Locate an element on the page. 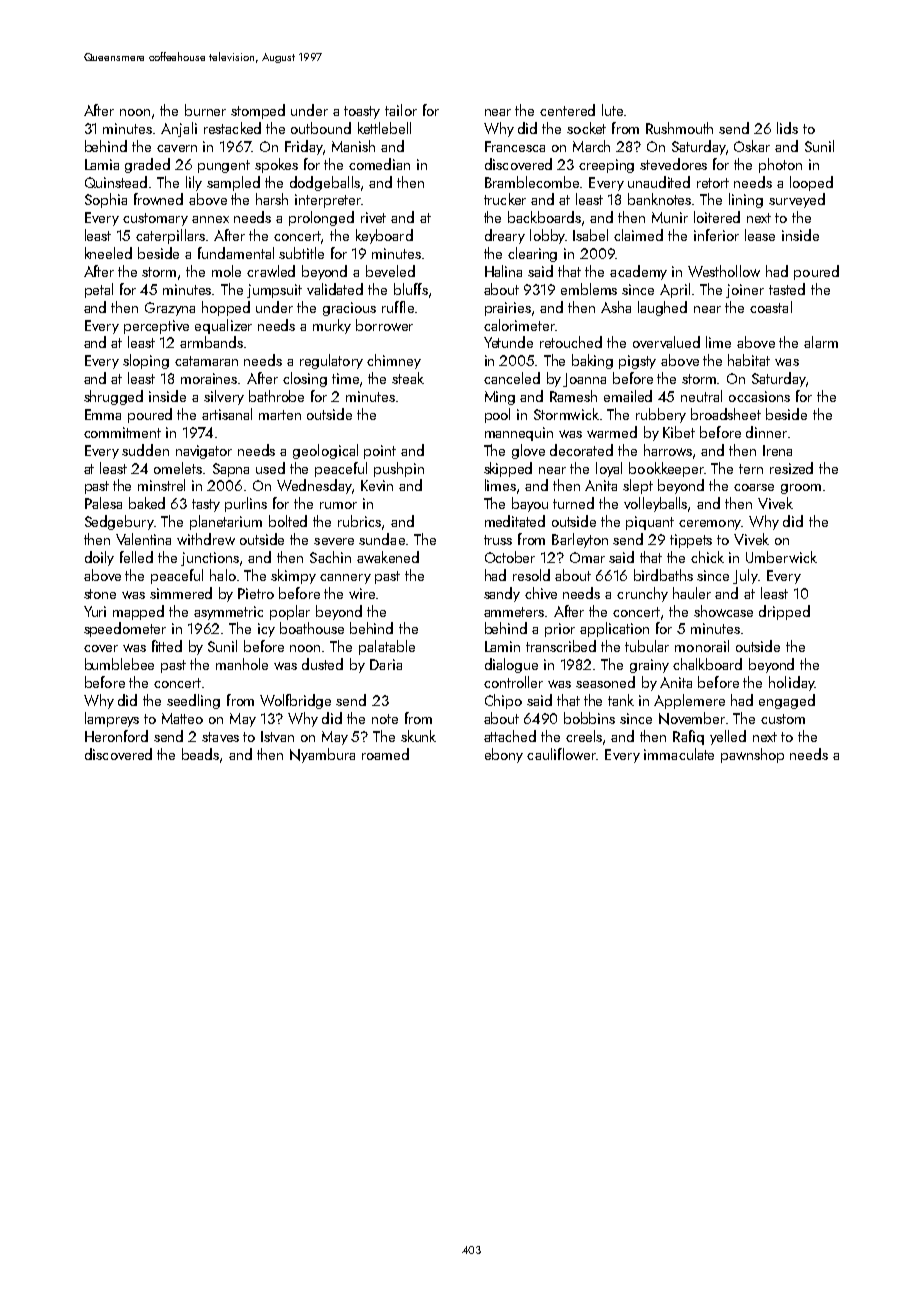  truss is located at coordinates (498, 540).
